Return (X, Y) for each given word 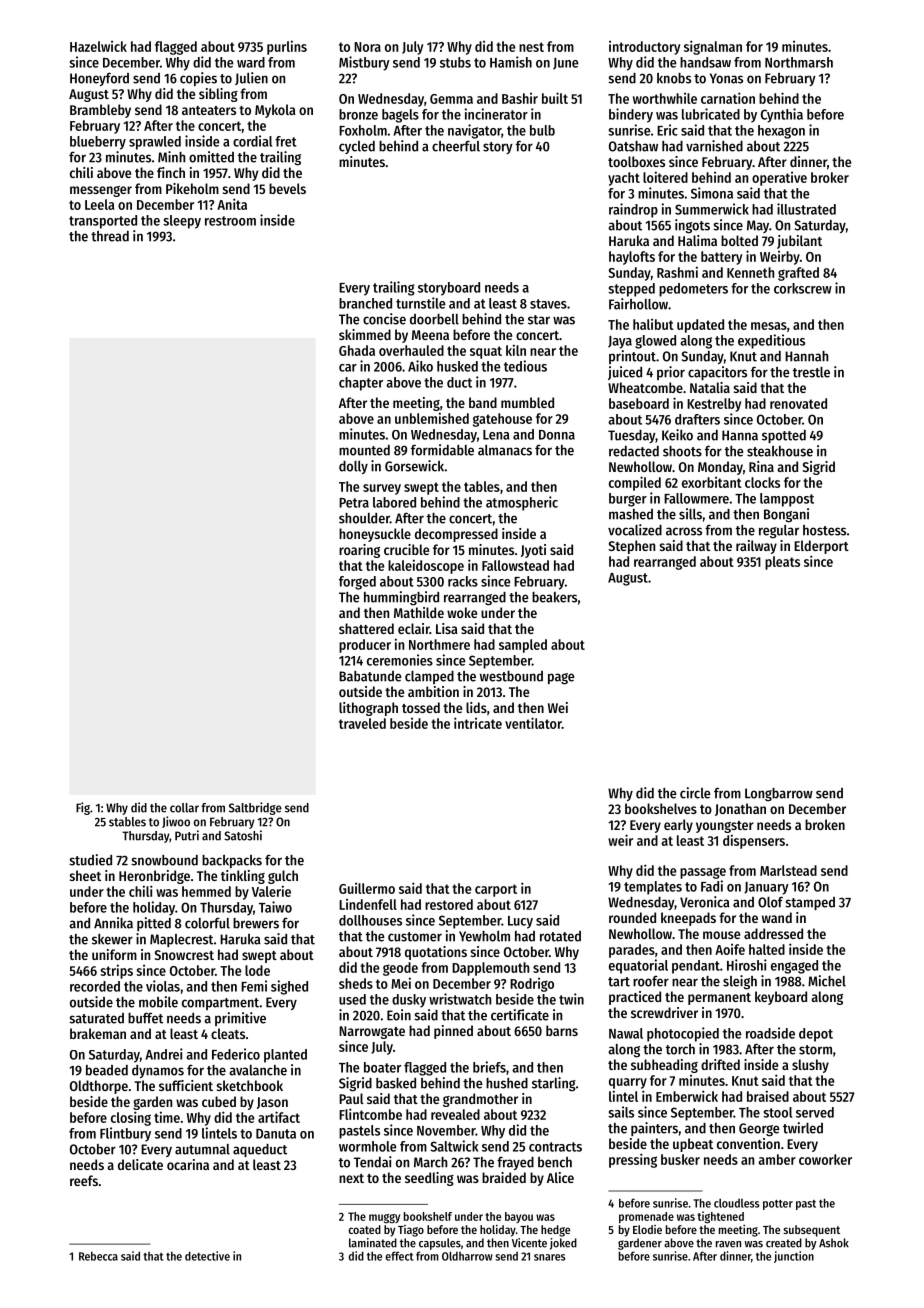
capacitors (717, 373)
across (684, 531)
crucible (406, 549)
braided (504, 1177)
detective (207, 1256)
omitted (211, 157)
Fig (83, 808)
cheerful (456, 146)
